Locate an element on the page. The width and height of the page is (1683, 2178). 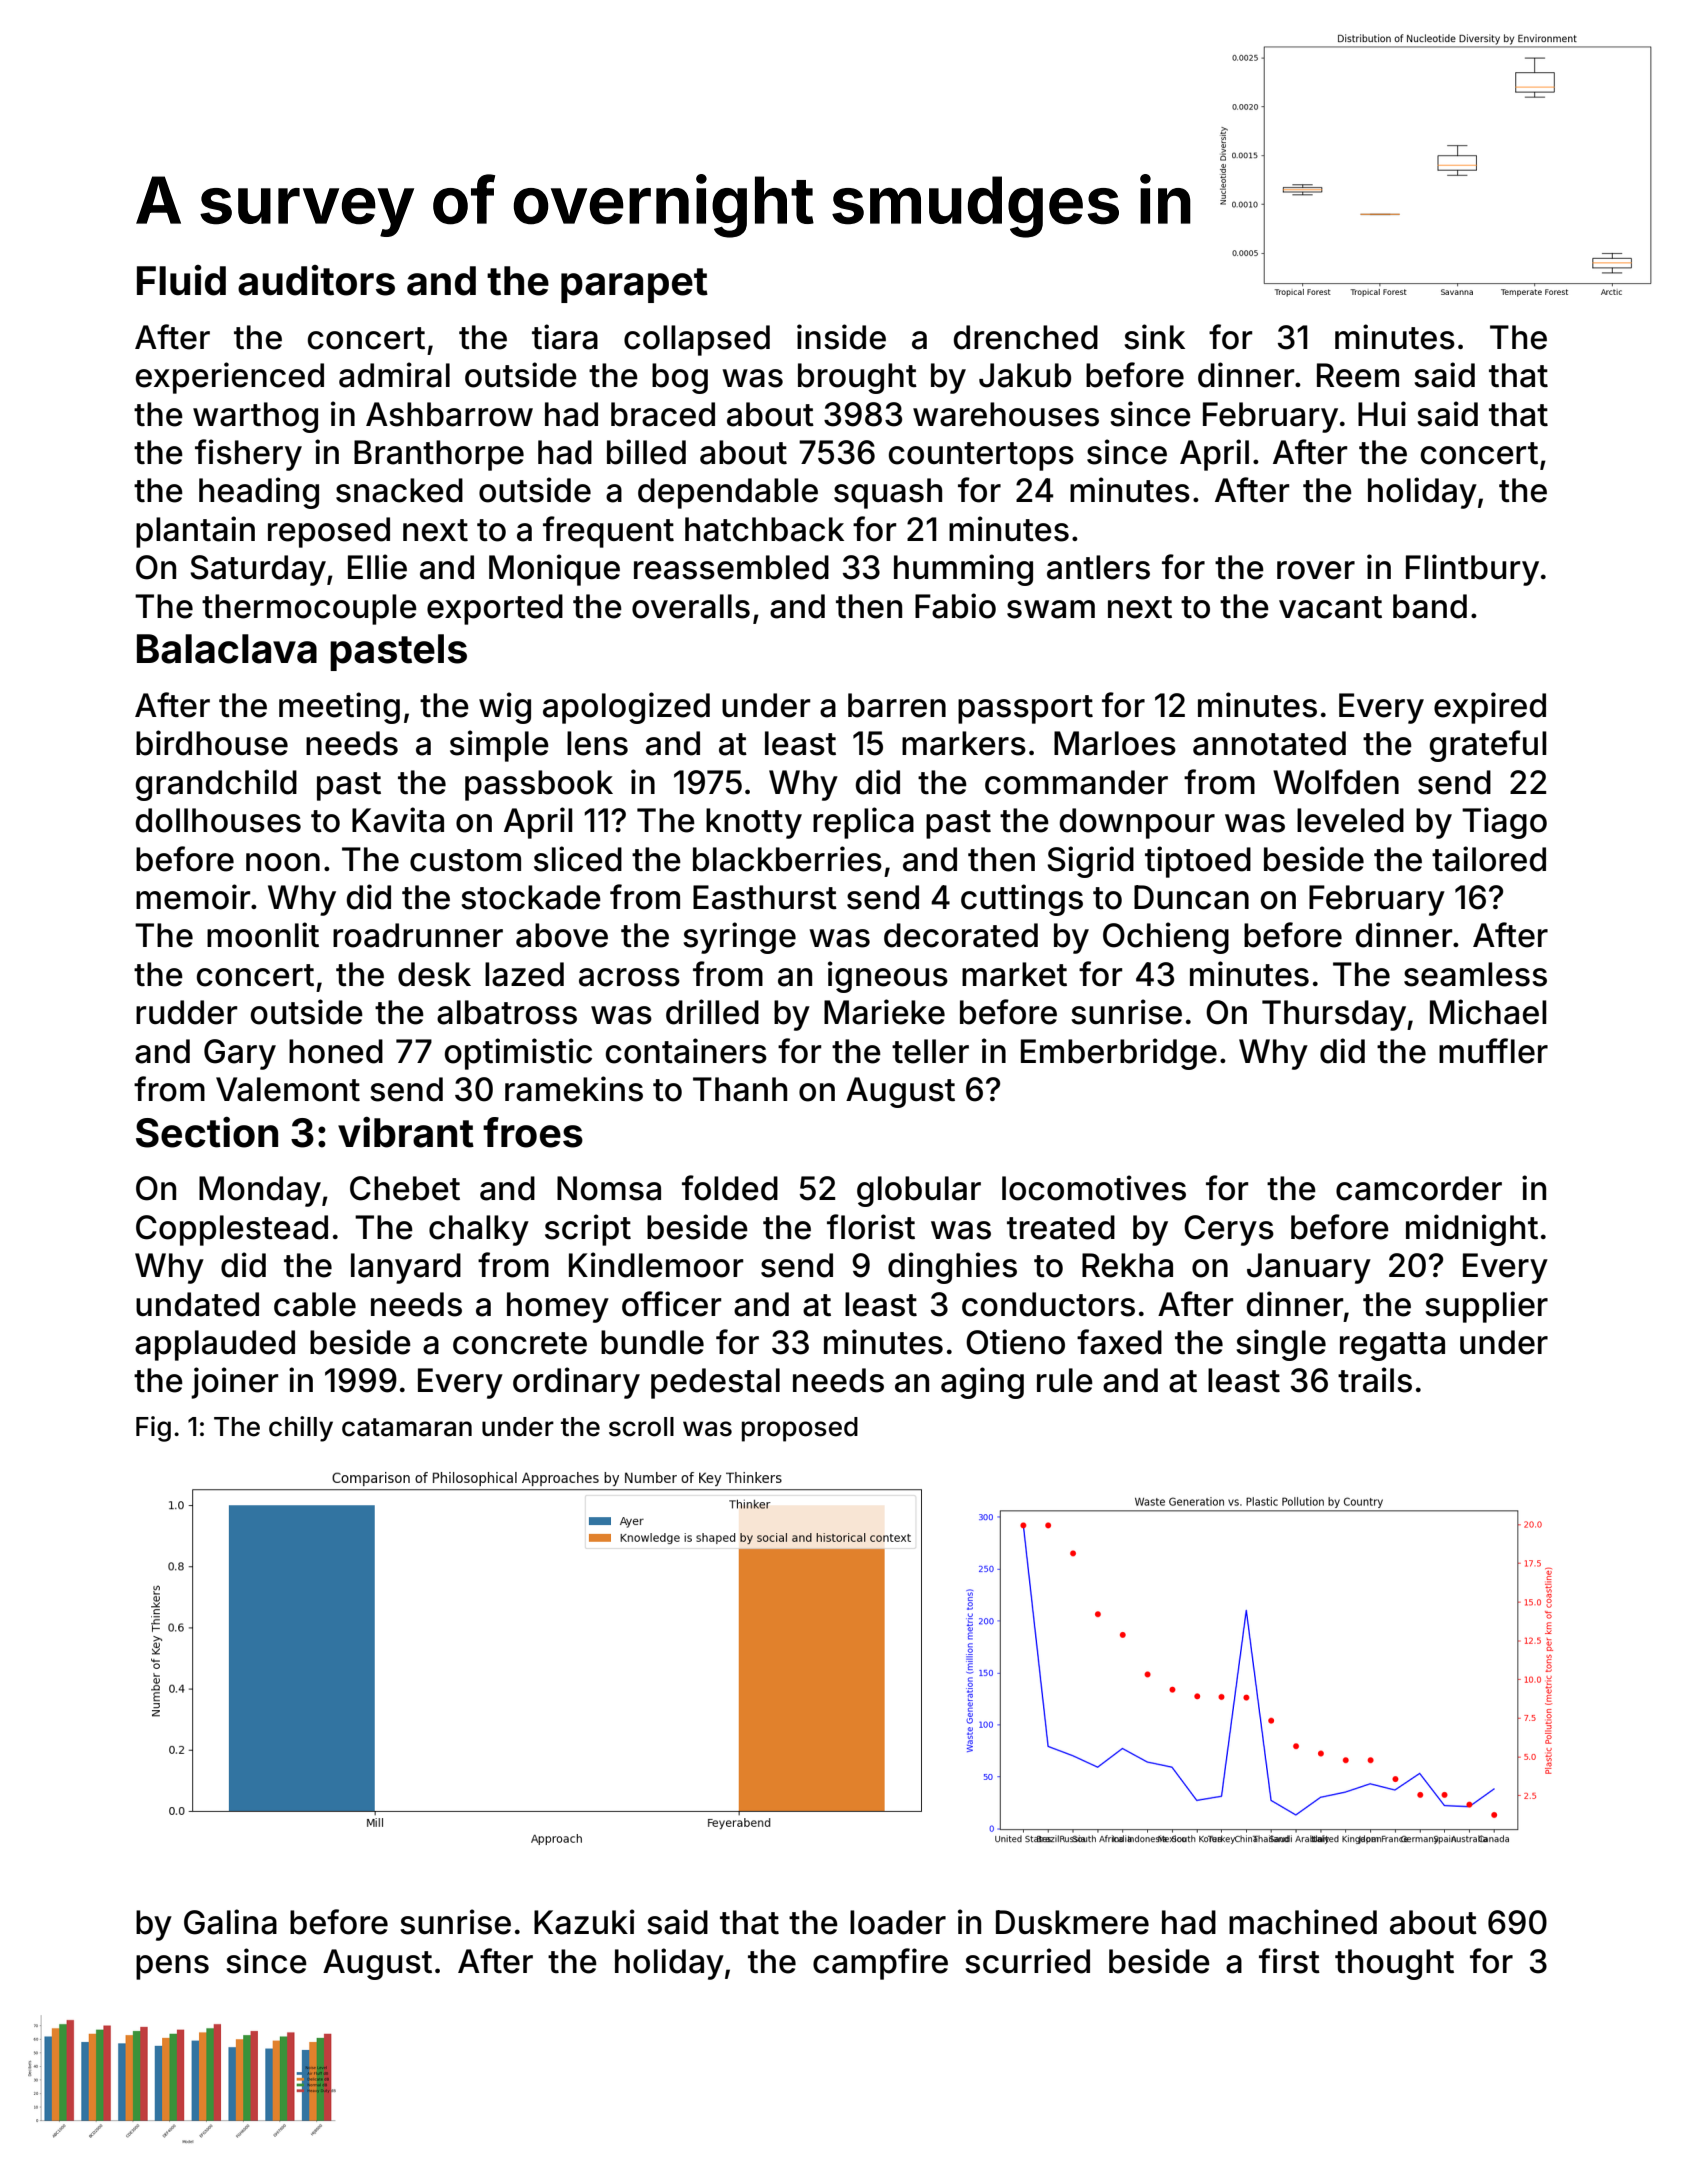
parapet is located at coordinates (634, 285).
